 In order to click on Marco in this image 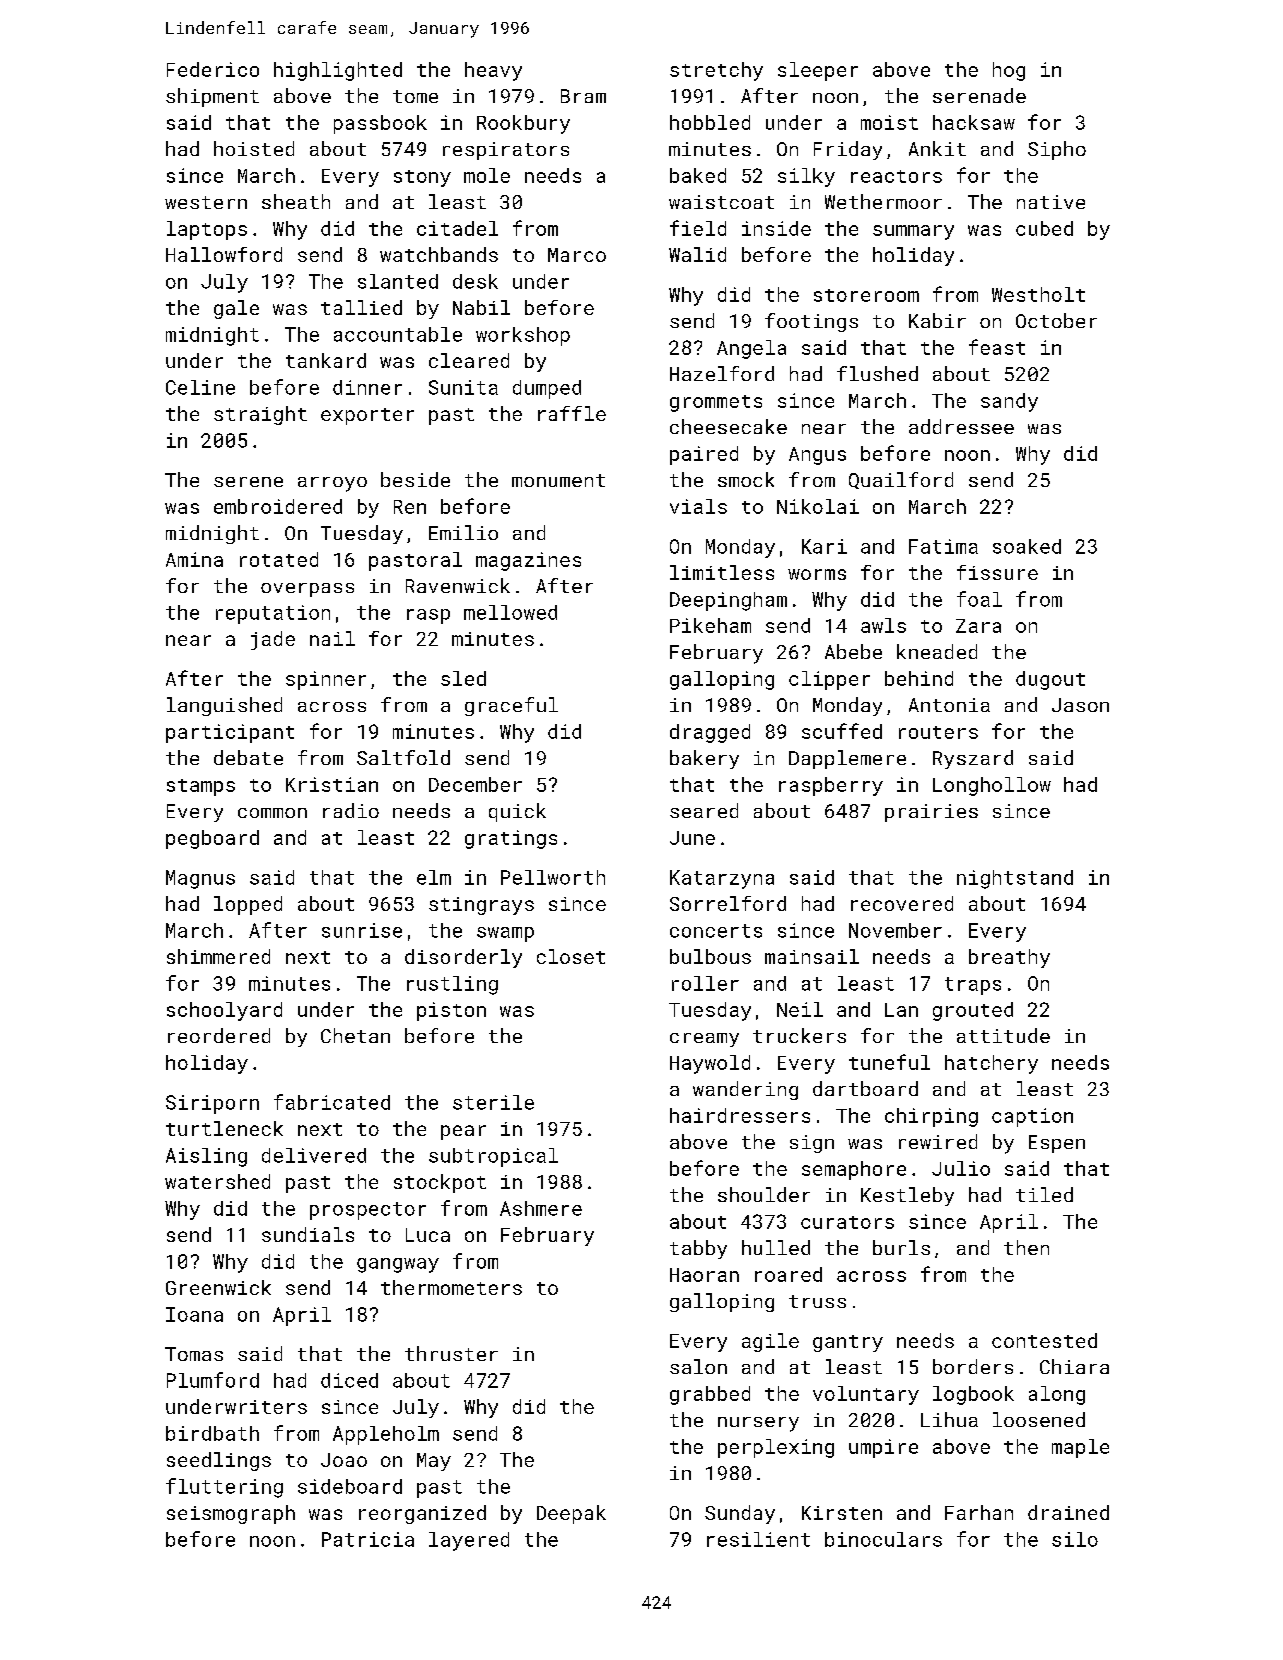, I will do `click(577, 255)`.
